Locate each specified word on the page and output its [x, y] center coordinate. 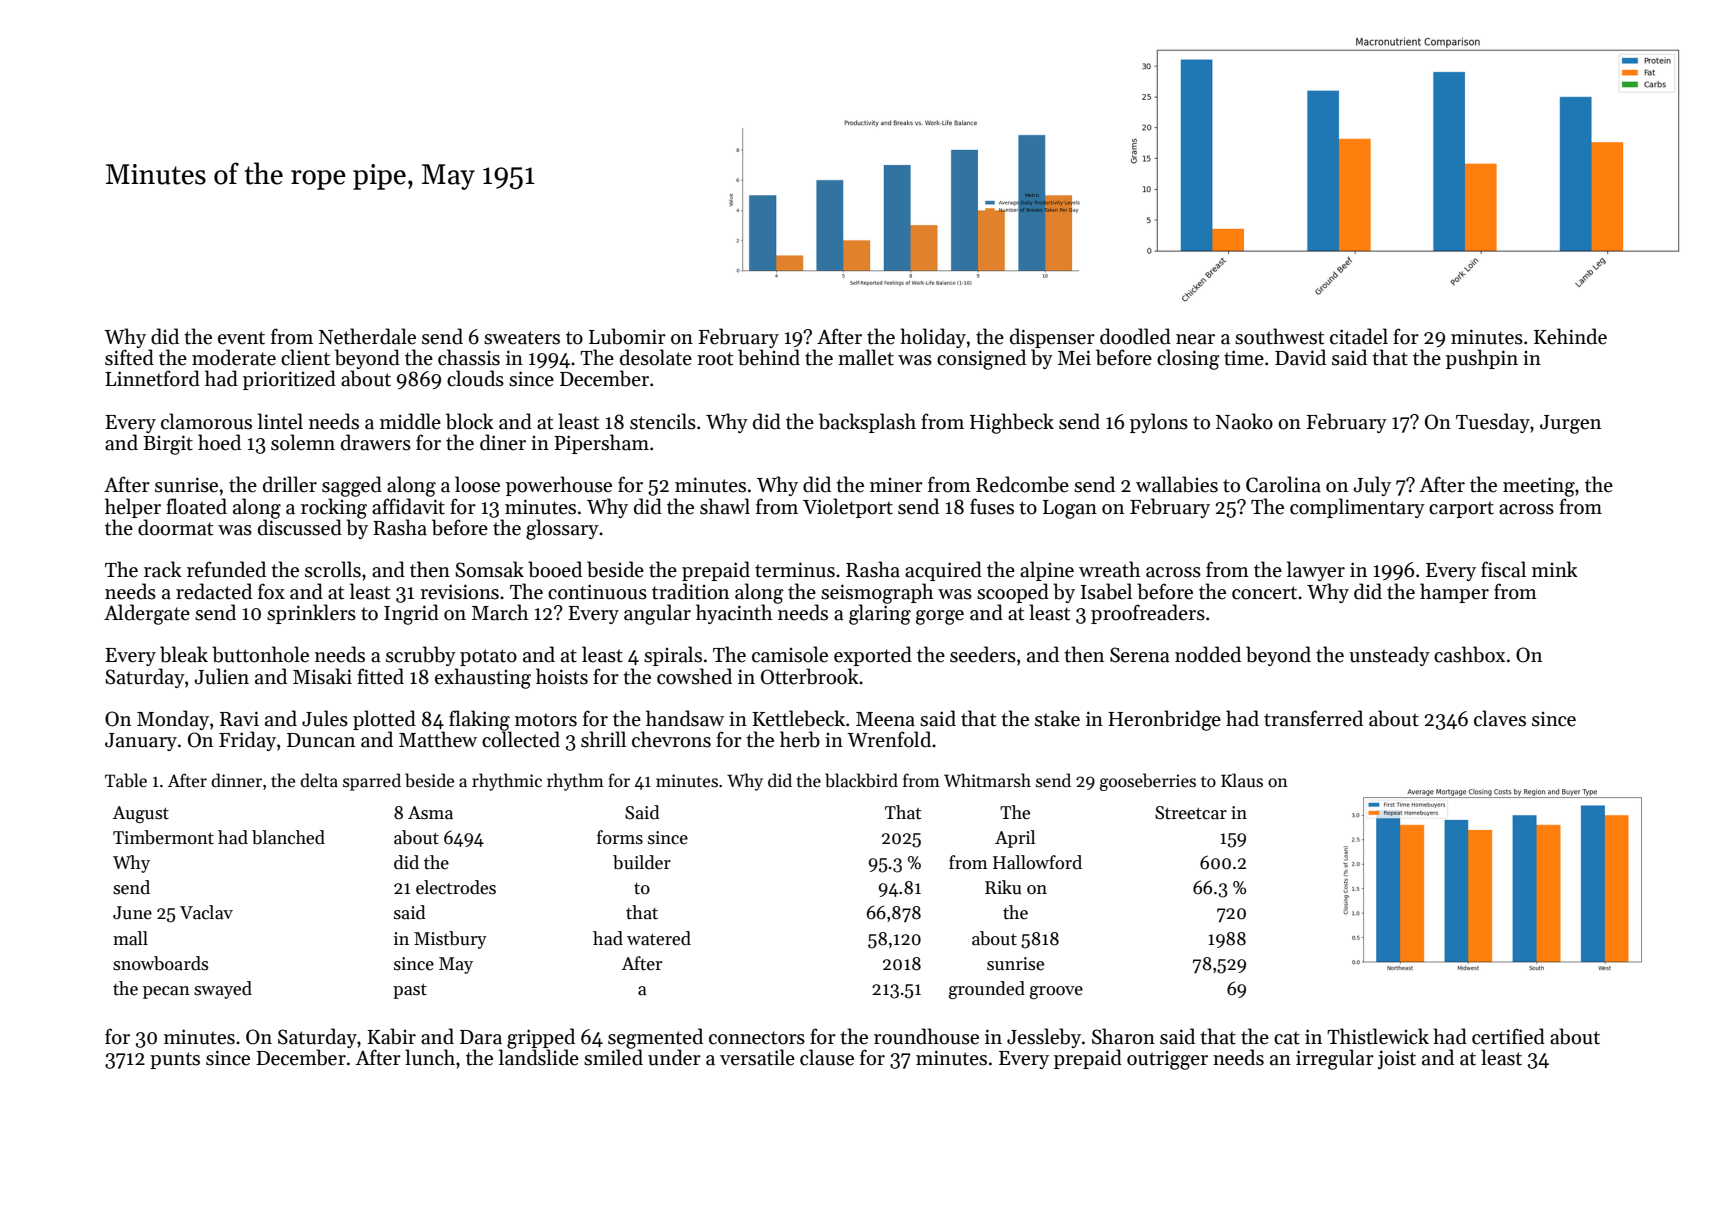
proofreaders [1148, 614]
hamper [1454, 593]
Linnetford [152, 378]
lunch [430, 1057]
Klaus [1242, 780]
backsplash [867, 423]
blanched [288, 837]
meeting [1539, 487]
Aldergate [147, 614]
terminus [795, 570]
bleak [184, 654]
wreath [1110, 569]
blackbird [861, 780]
